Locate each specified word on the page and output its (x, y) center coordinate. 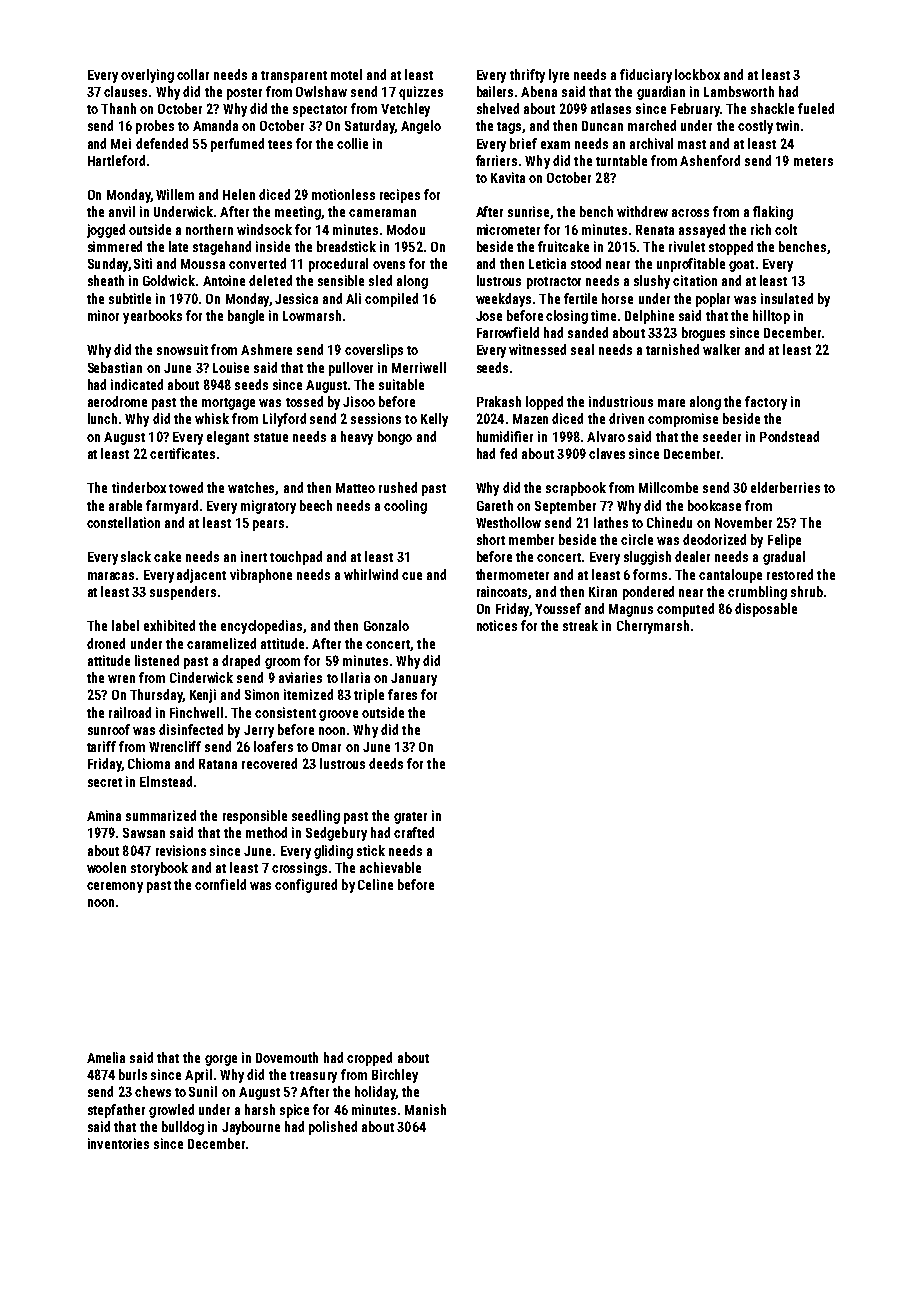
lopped (544, 403)
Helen (239, 194)
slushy (652, 282)
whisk (212, 418)
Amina (104, 815)
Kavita (508, 177)
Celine (375, 884)
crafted (414, 832)
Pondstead (789, 436)
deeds (386, 763)
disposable (766, 610)
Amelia (106, 1057)
